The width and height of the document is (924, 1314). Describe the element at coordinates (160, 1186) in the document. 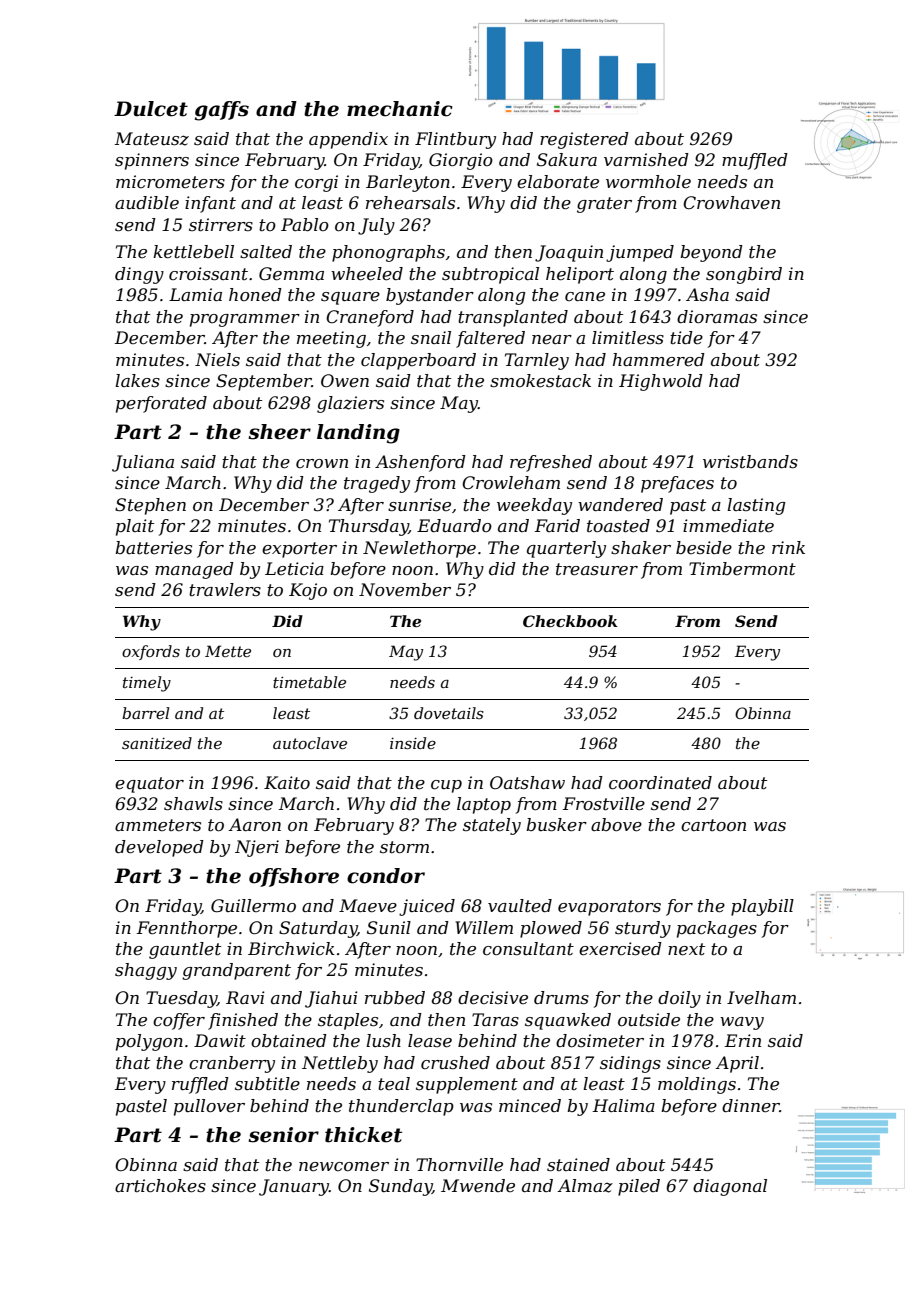

I see `artichokes` at that location.
